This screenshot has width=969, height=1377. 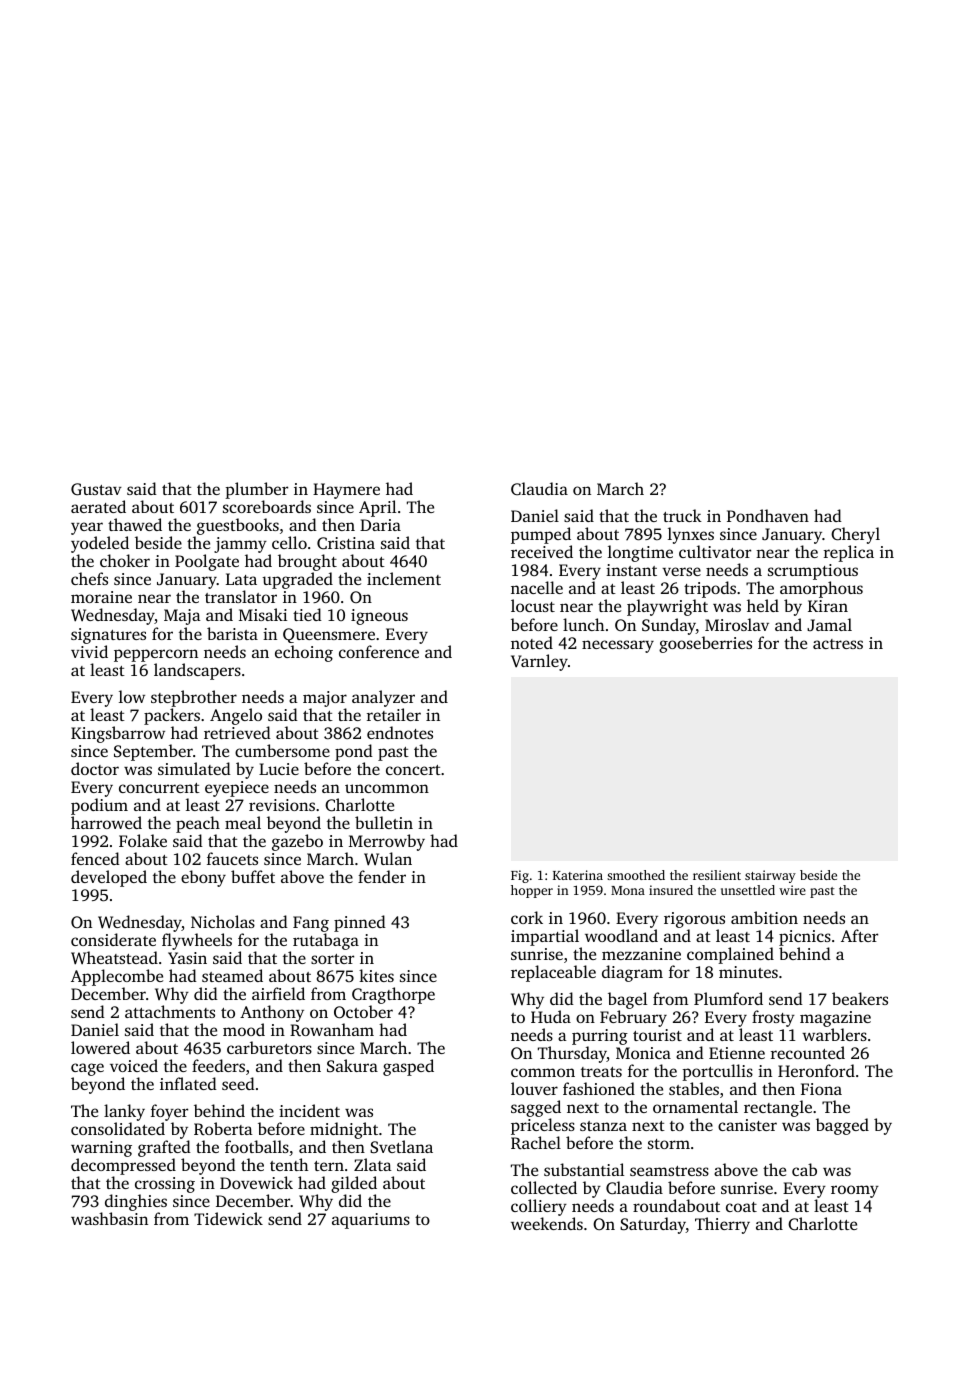 What do you see at coordinates (537, 587) in the screenshot?
I see `nacelle` at bounding box center [537, 587].
